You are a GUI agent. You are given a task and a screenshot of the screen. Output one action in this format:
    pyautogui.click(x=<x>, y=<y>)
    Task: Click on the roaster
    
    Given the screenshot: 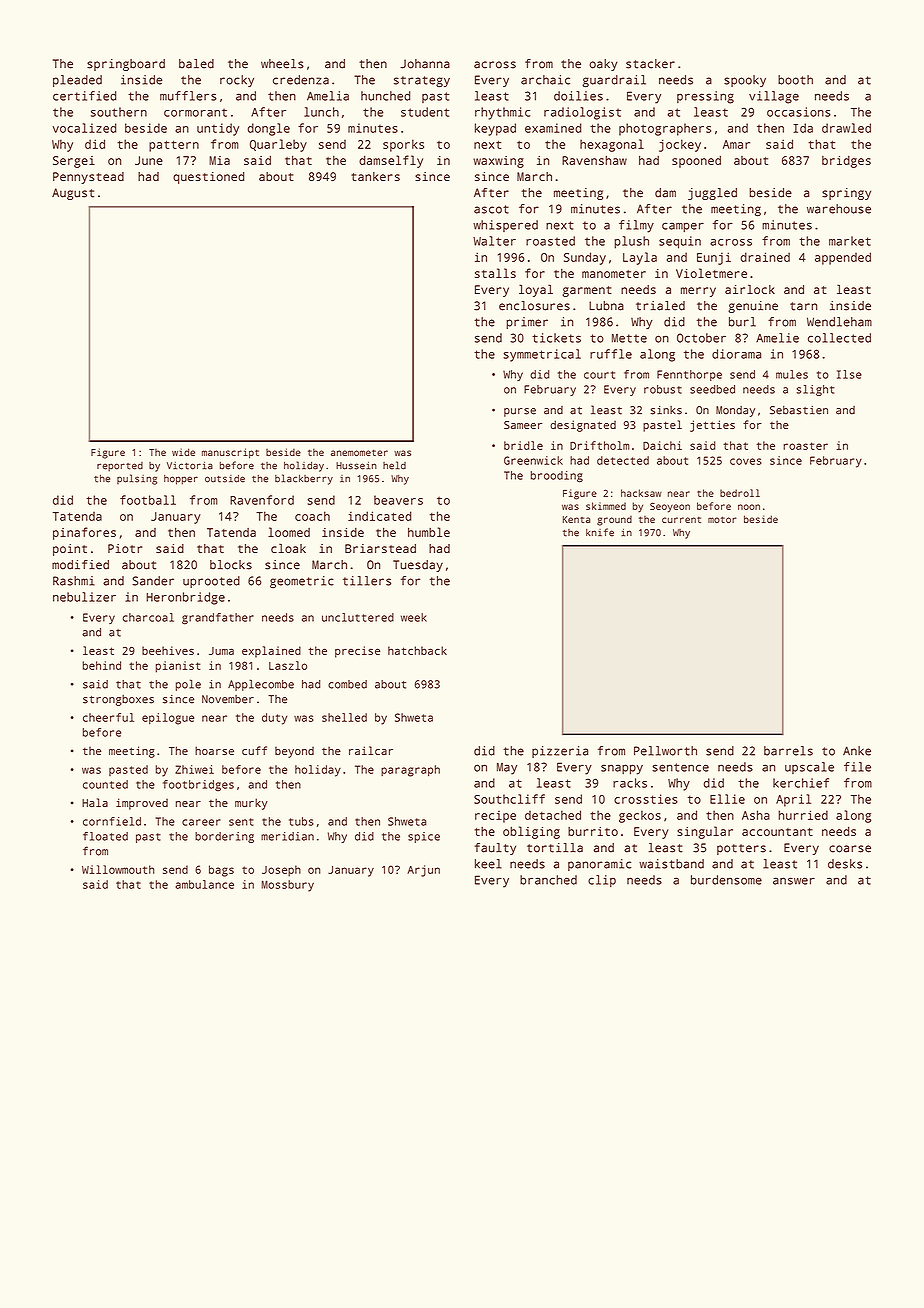 What is the action you would take?
    pyautogui.click(x=805, y=446)
